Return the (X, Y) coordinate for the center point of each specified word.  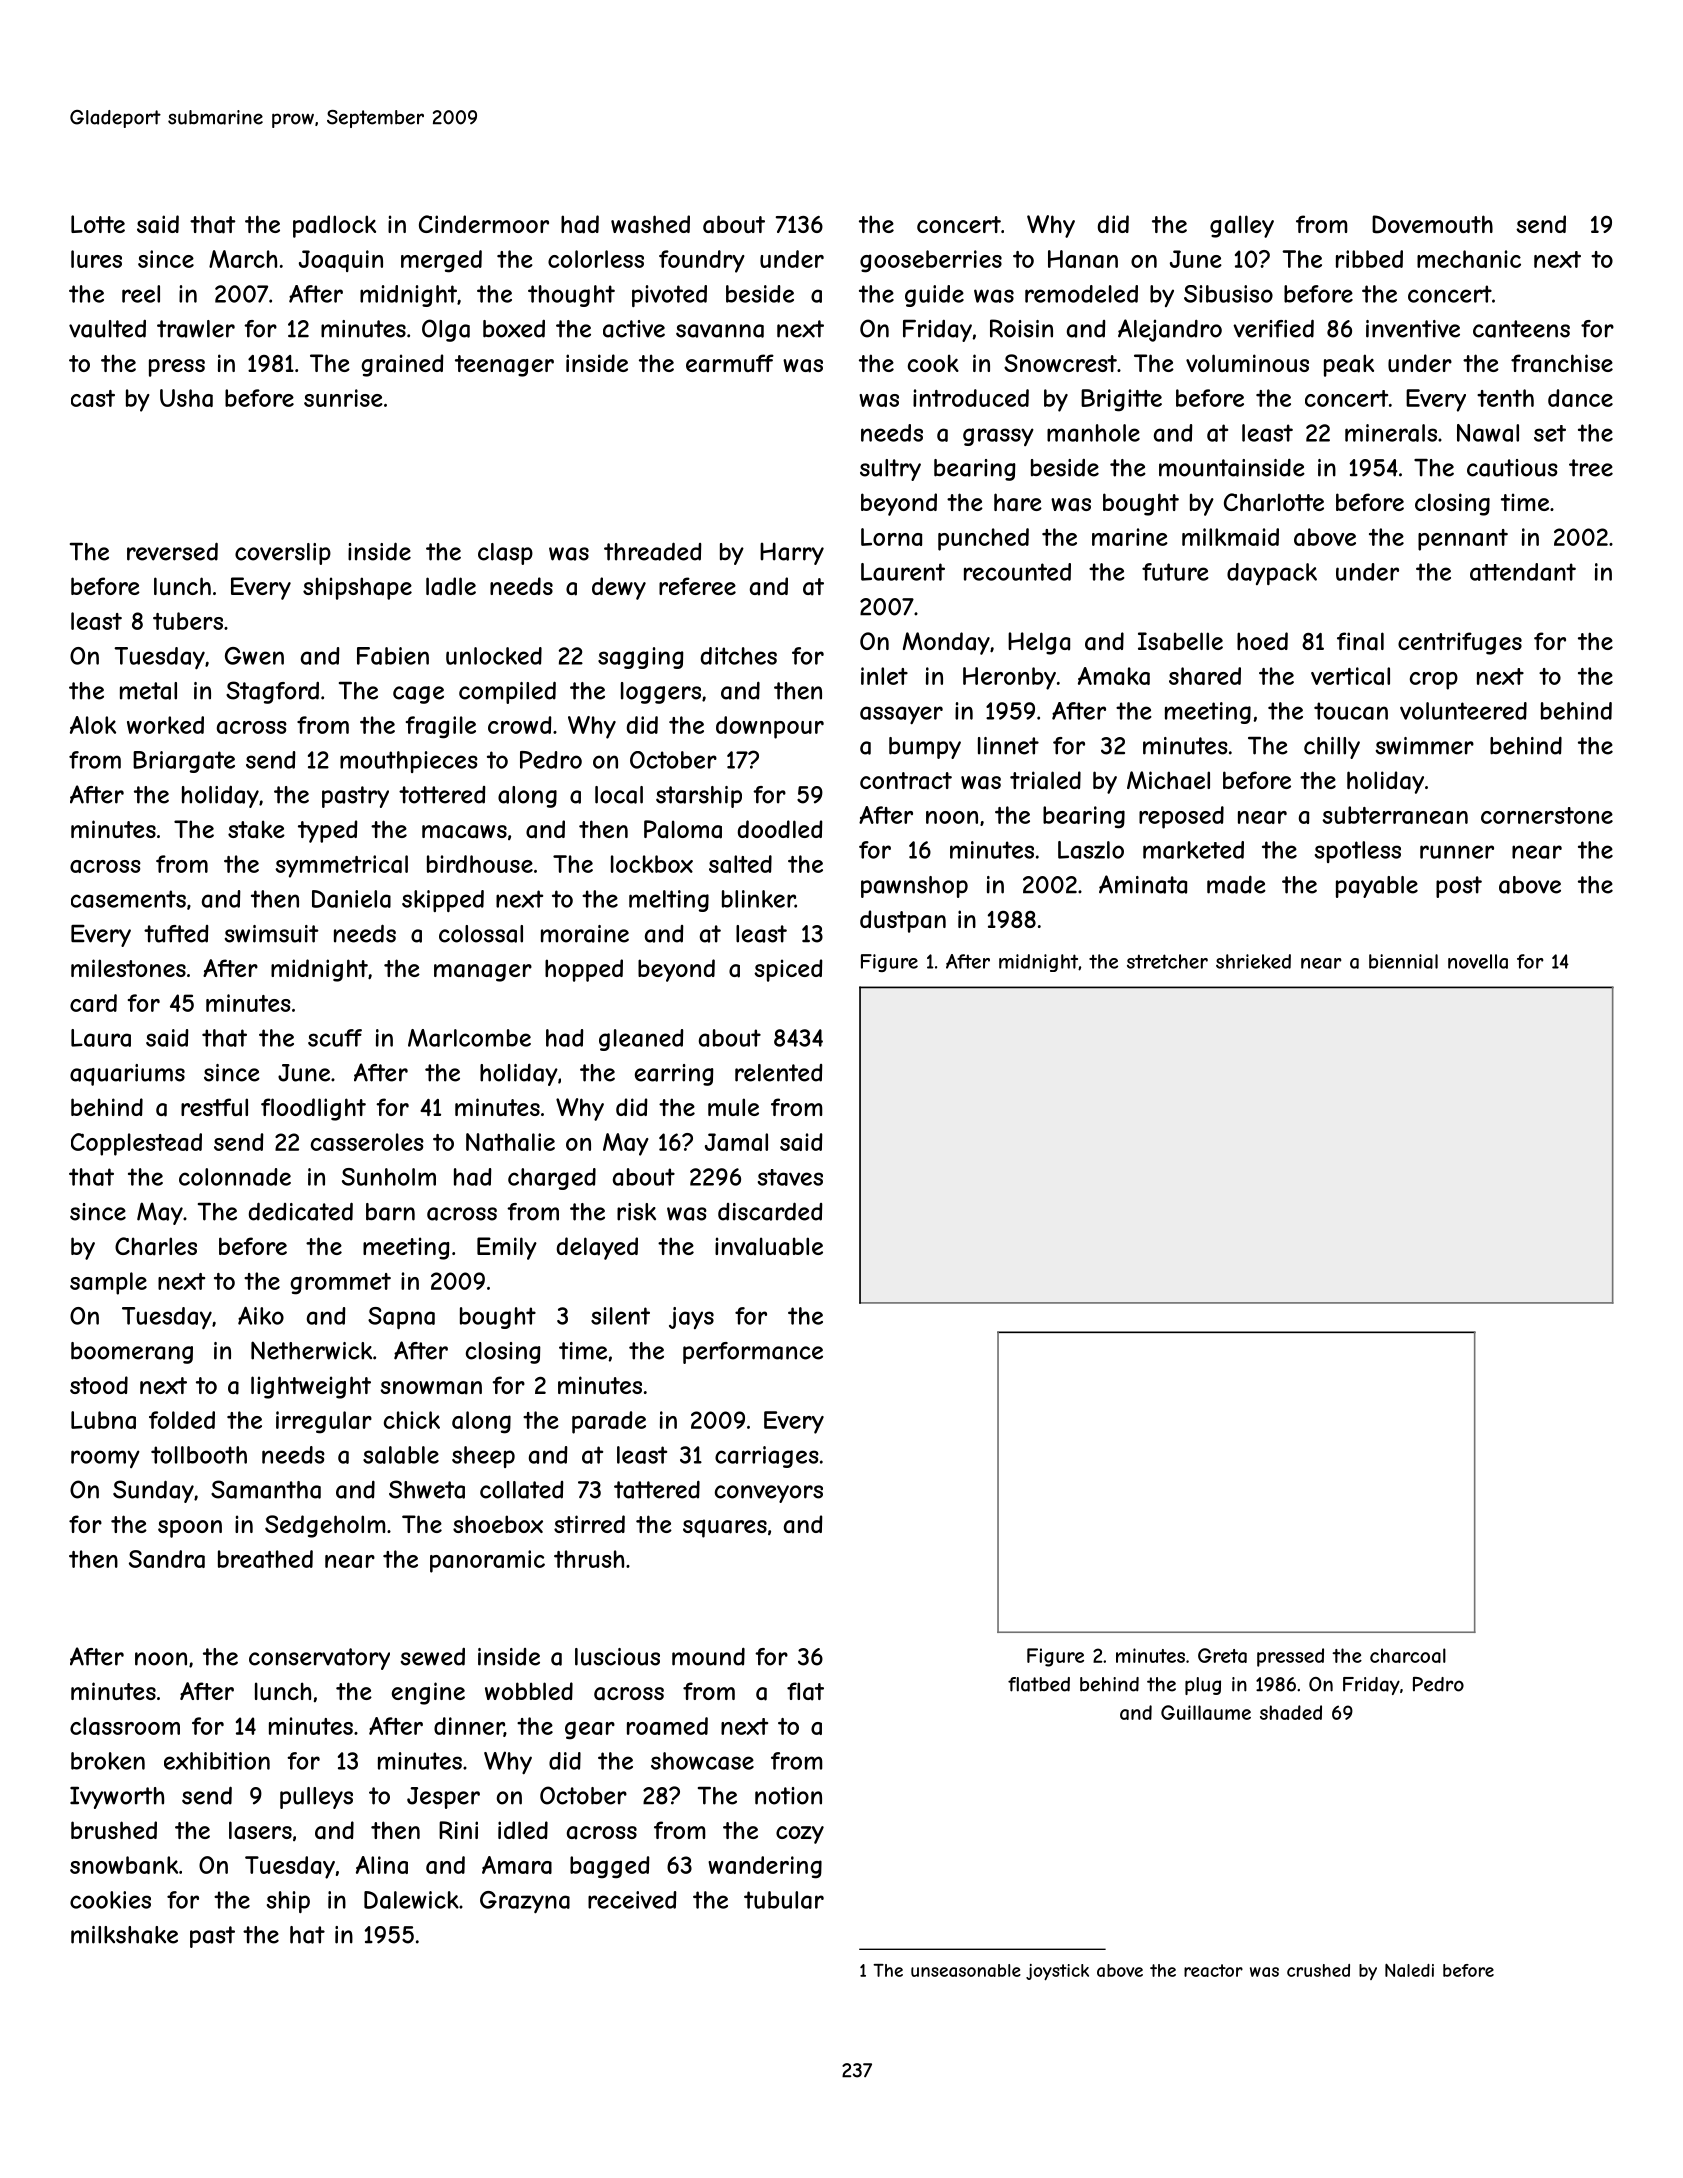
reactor (1213, 1970)
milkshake (124, 1935)
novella (1478, 961)
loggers (661, 693)
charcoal (1408, 1655)
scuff (335, 1038)
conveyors (769, 1494)
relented (779, 1073)
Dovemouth (1432, 224)
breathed (265, 1559)
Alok (93, 725)
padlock (334, 226)
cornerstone (1547, 815)
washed (650, 224)
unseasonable (966, 1970)
